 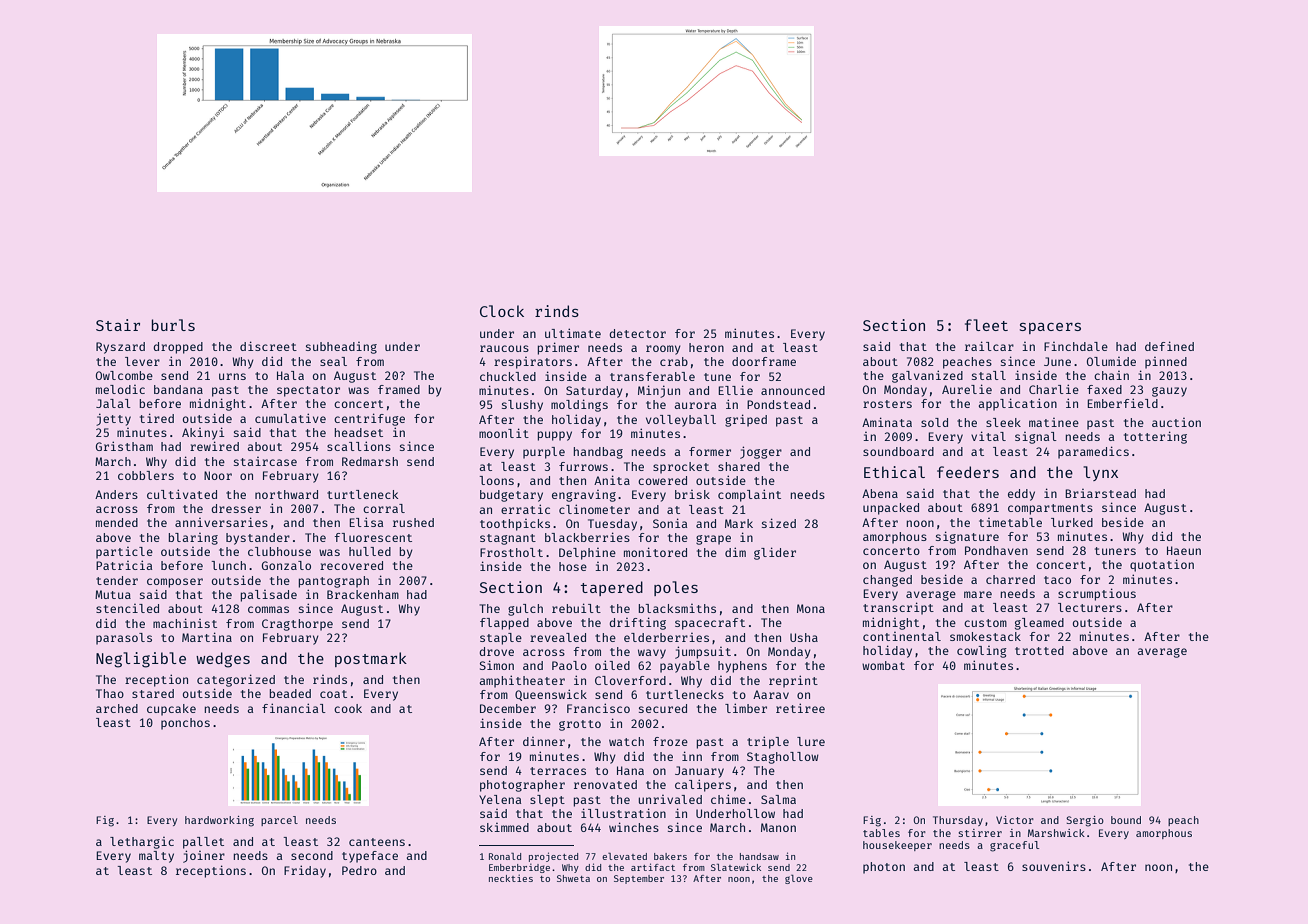 What do you see at coordinates (185, 724) in the screenshot?
I see `ponchos` at bounding box center [185, 724].
